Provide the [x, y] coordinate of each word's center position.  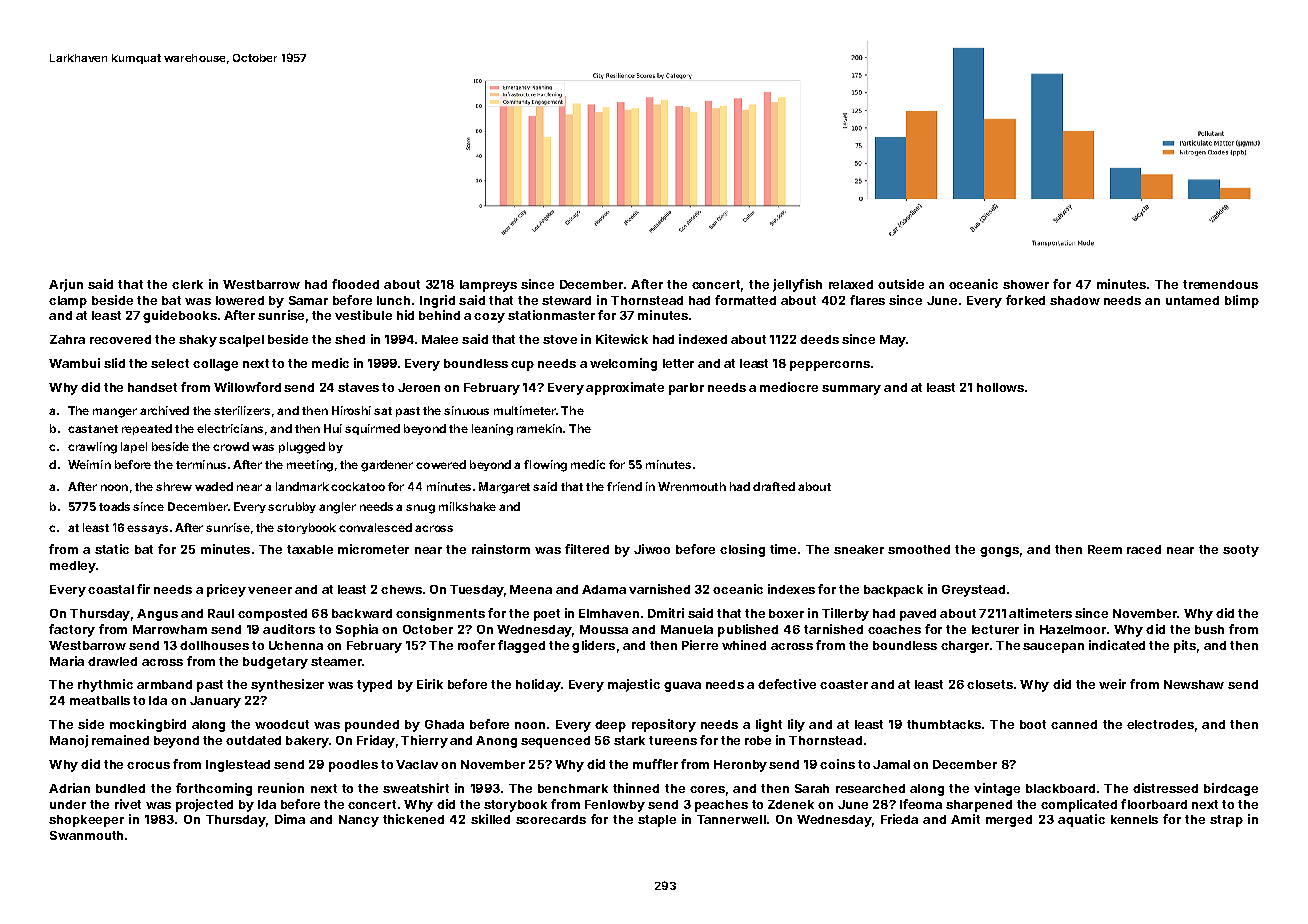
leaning [492, 430]
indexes [791, 589]
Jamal [891, 764]
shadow [1075, 300]
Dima [290, 819]
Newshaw [1194, 684]
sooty [1241, 551]
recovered [120, 339]
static [112, 549]
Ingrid [437, 301]
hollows [1000, 387]
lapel [134, 447]
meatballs [100, 700]
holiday [538, 685]
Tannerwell [731, 819]
